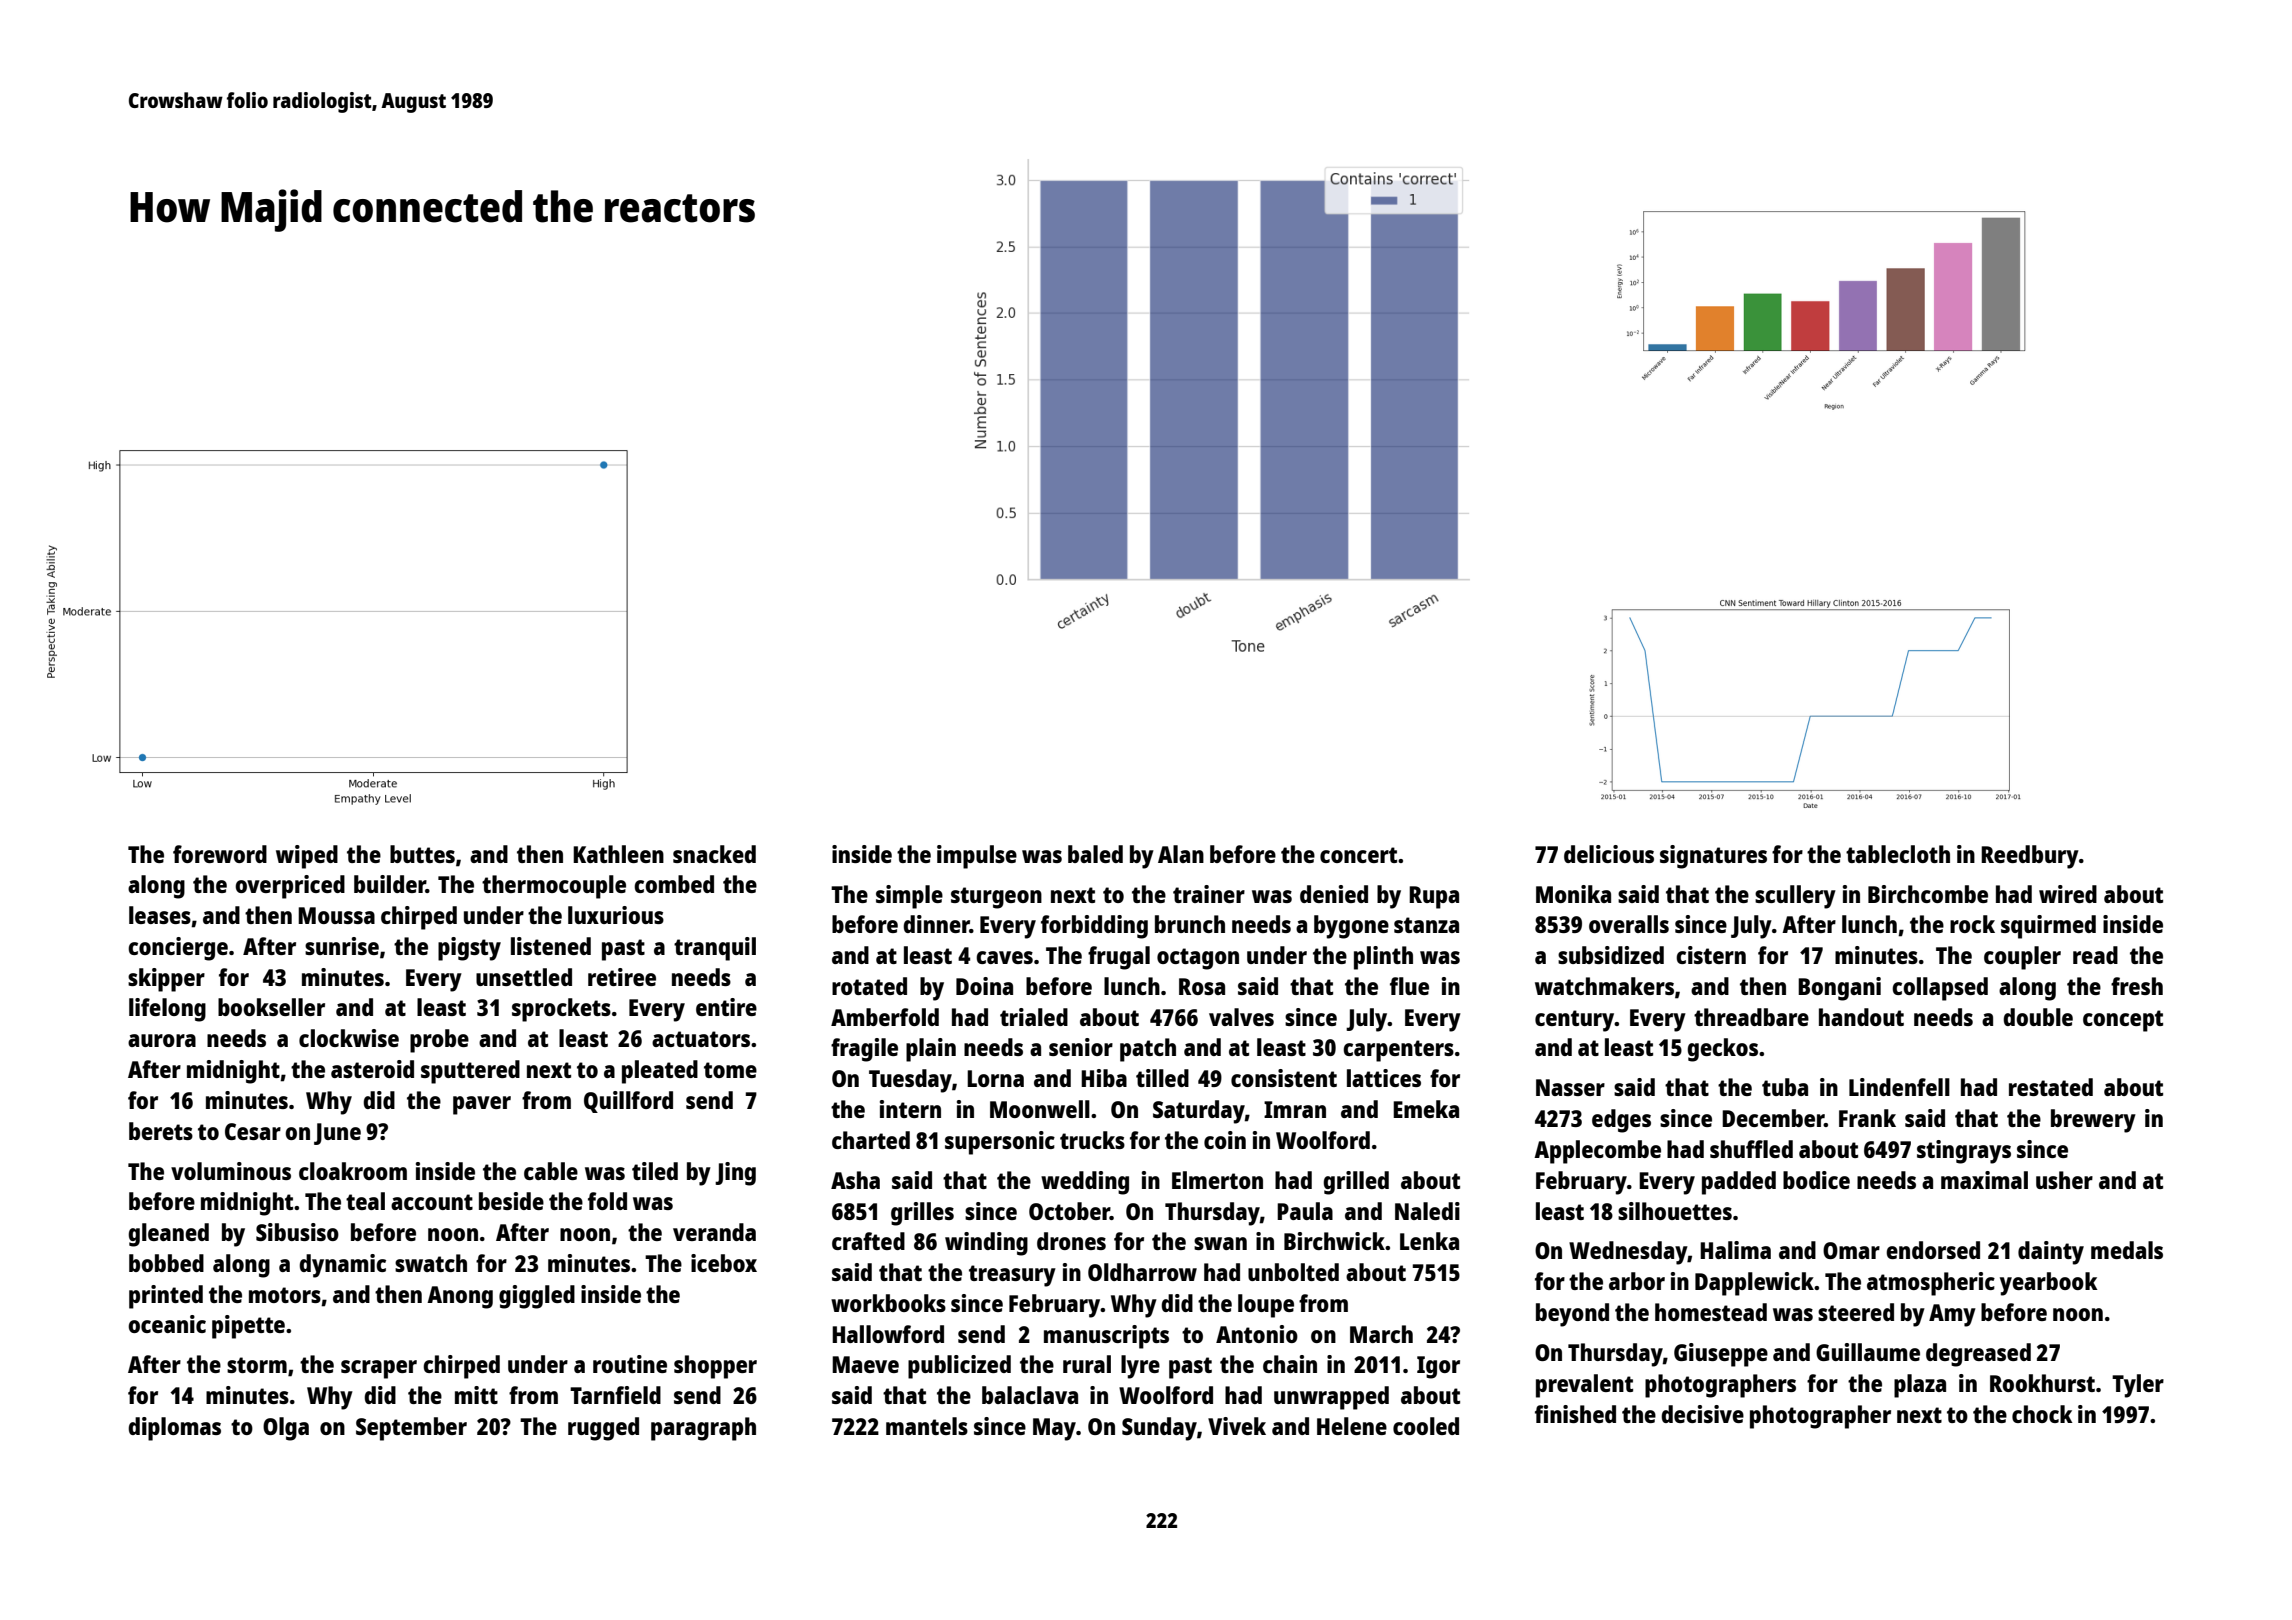  I want to click on storm, so click(257, 1365).
